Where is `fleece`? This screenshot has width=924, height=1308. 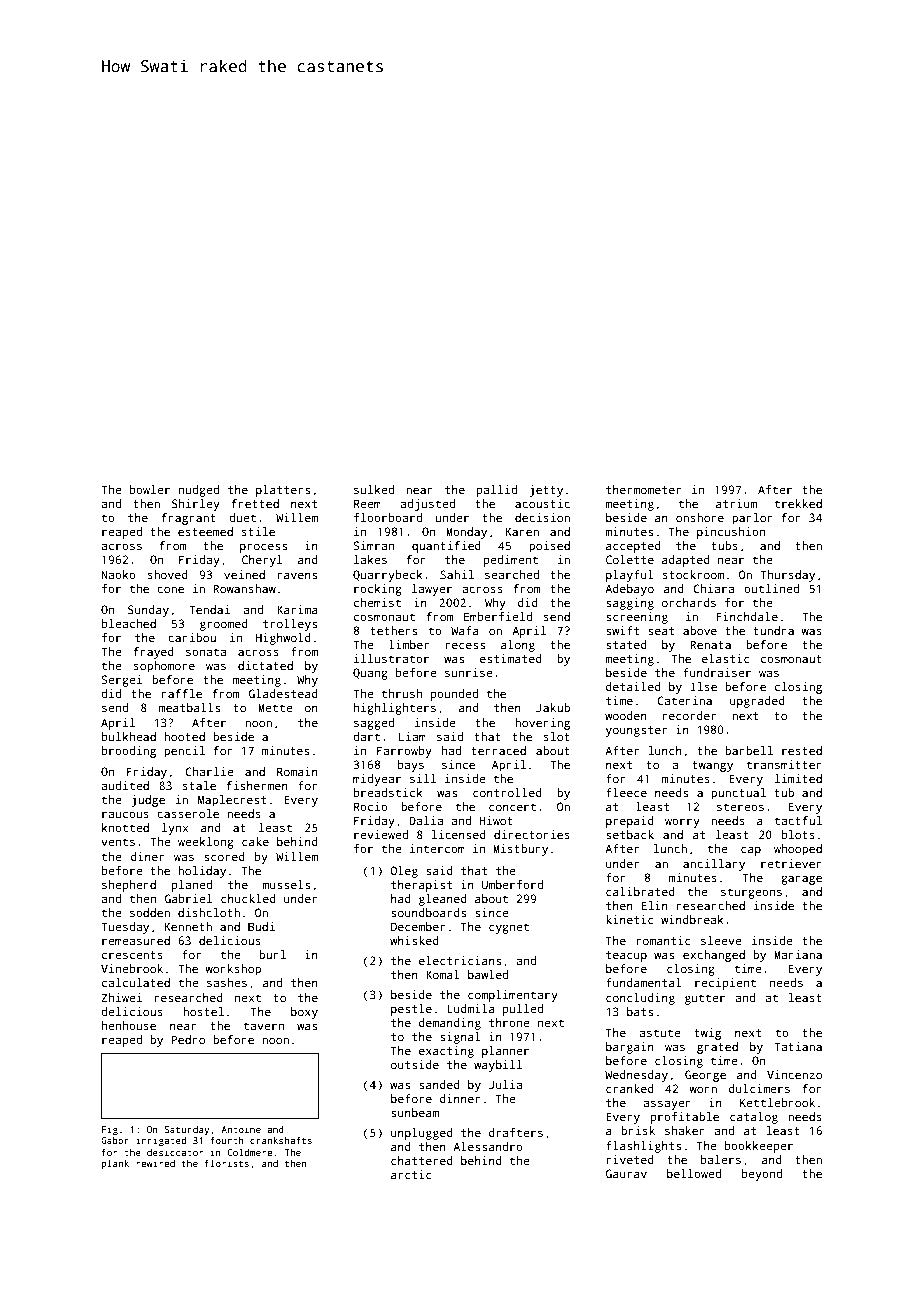 fleece is located at coordinates (626, 792).
